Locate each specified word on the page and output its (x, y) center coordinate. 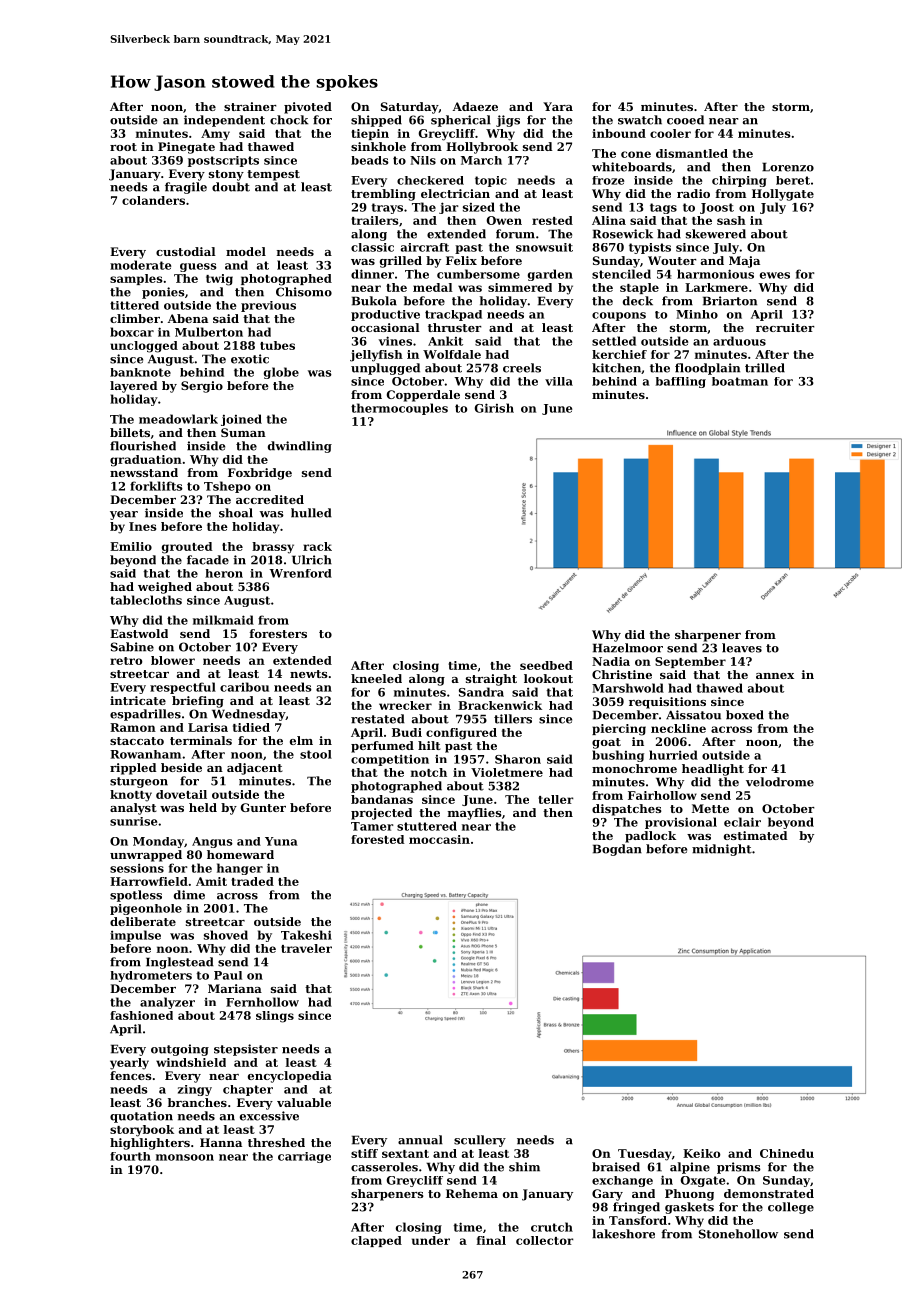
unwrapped (146, 856)
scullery (480, 1141)
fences (131, 1075)
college (791, 1208)
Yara (558, 106)
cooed (685, 120)
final (491, 1240)
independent (224, 121)
